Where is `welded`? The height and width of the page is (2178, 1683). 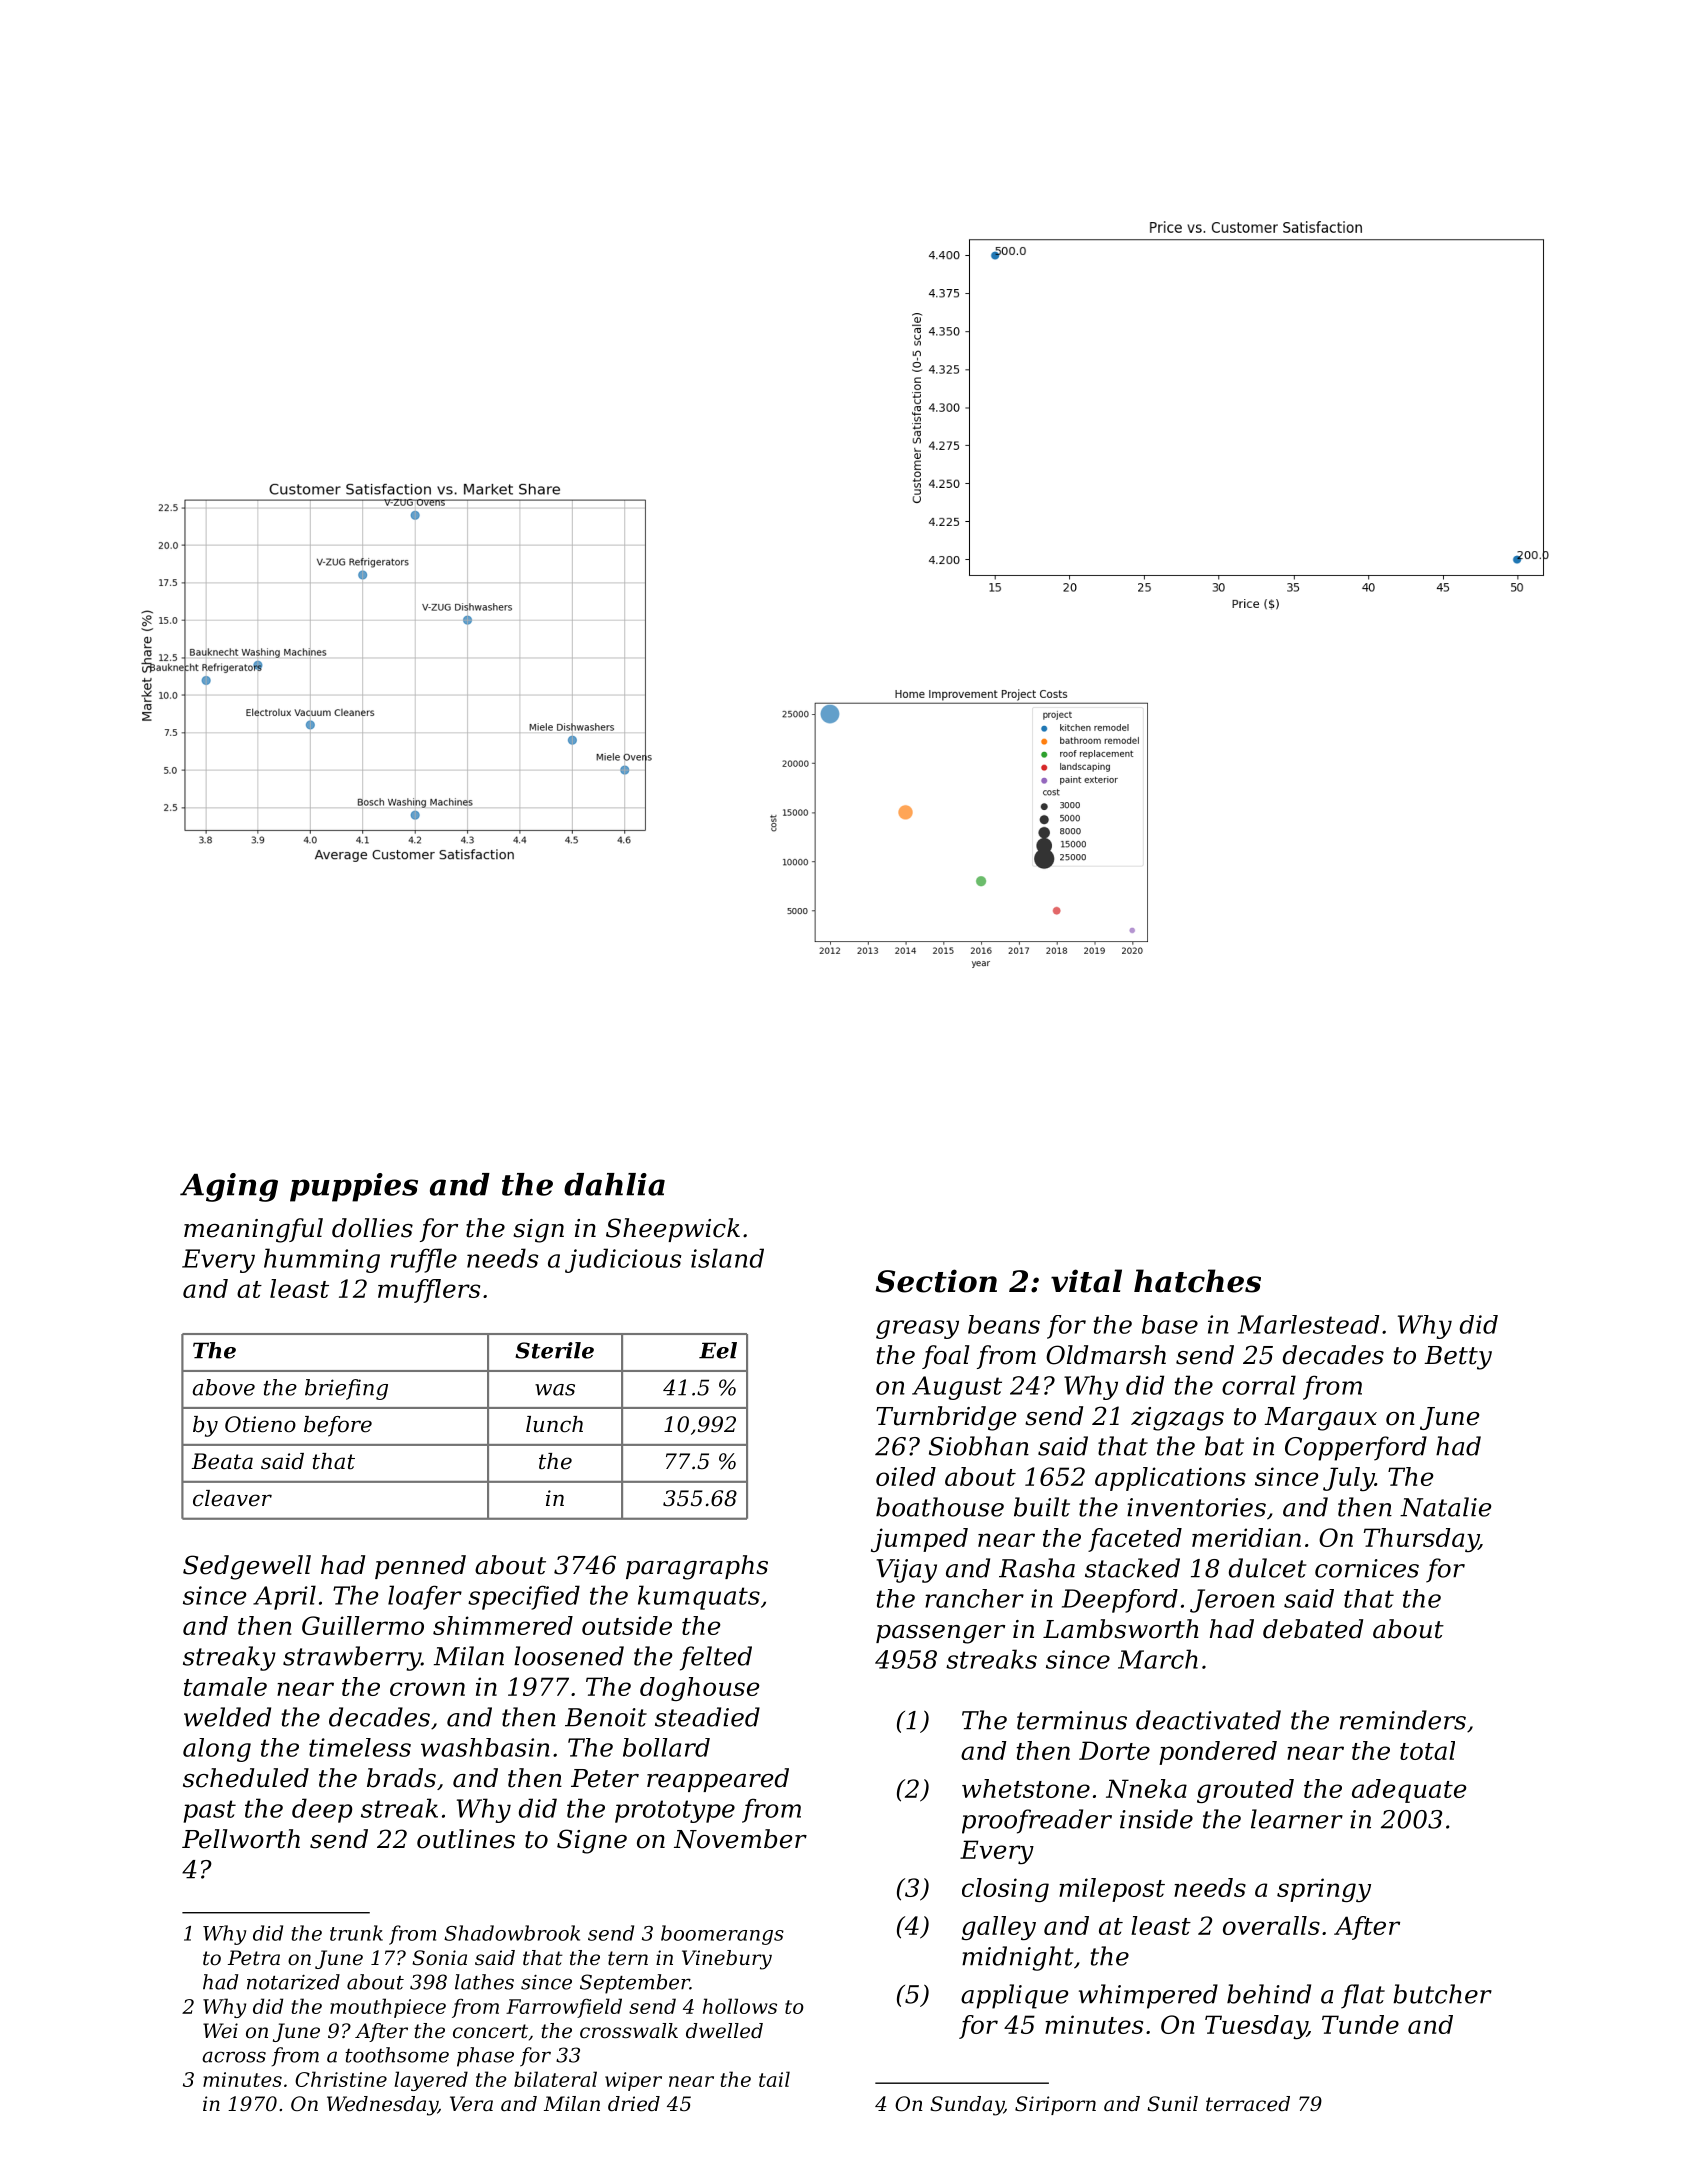
welded is located at coordinates (227, 1717).
